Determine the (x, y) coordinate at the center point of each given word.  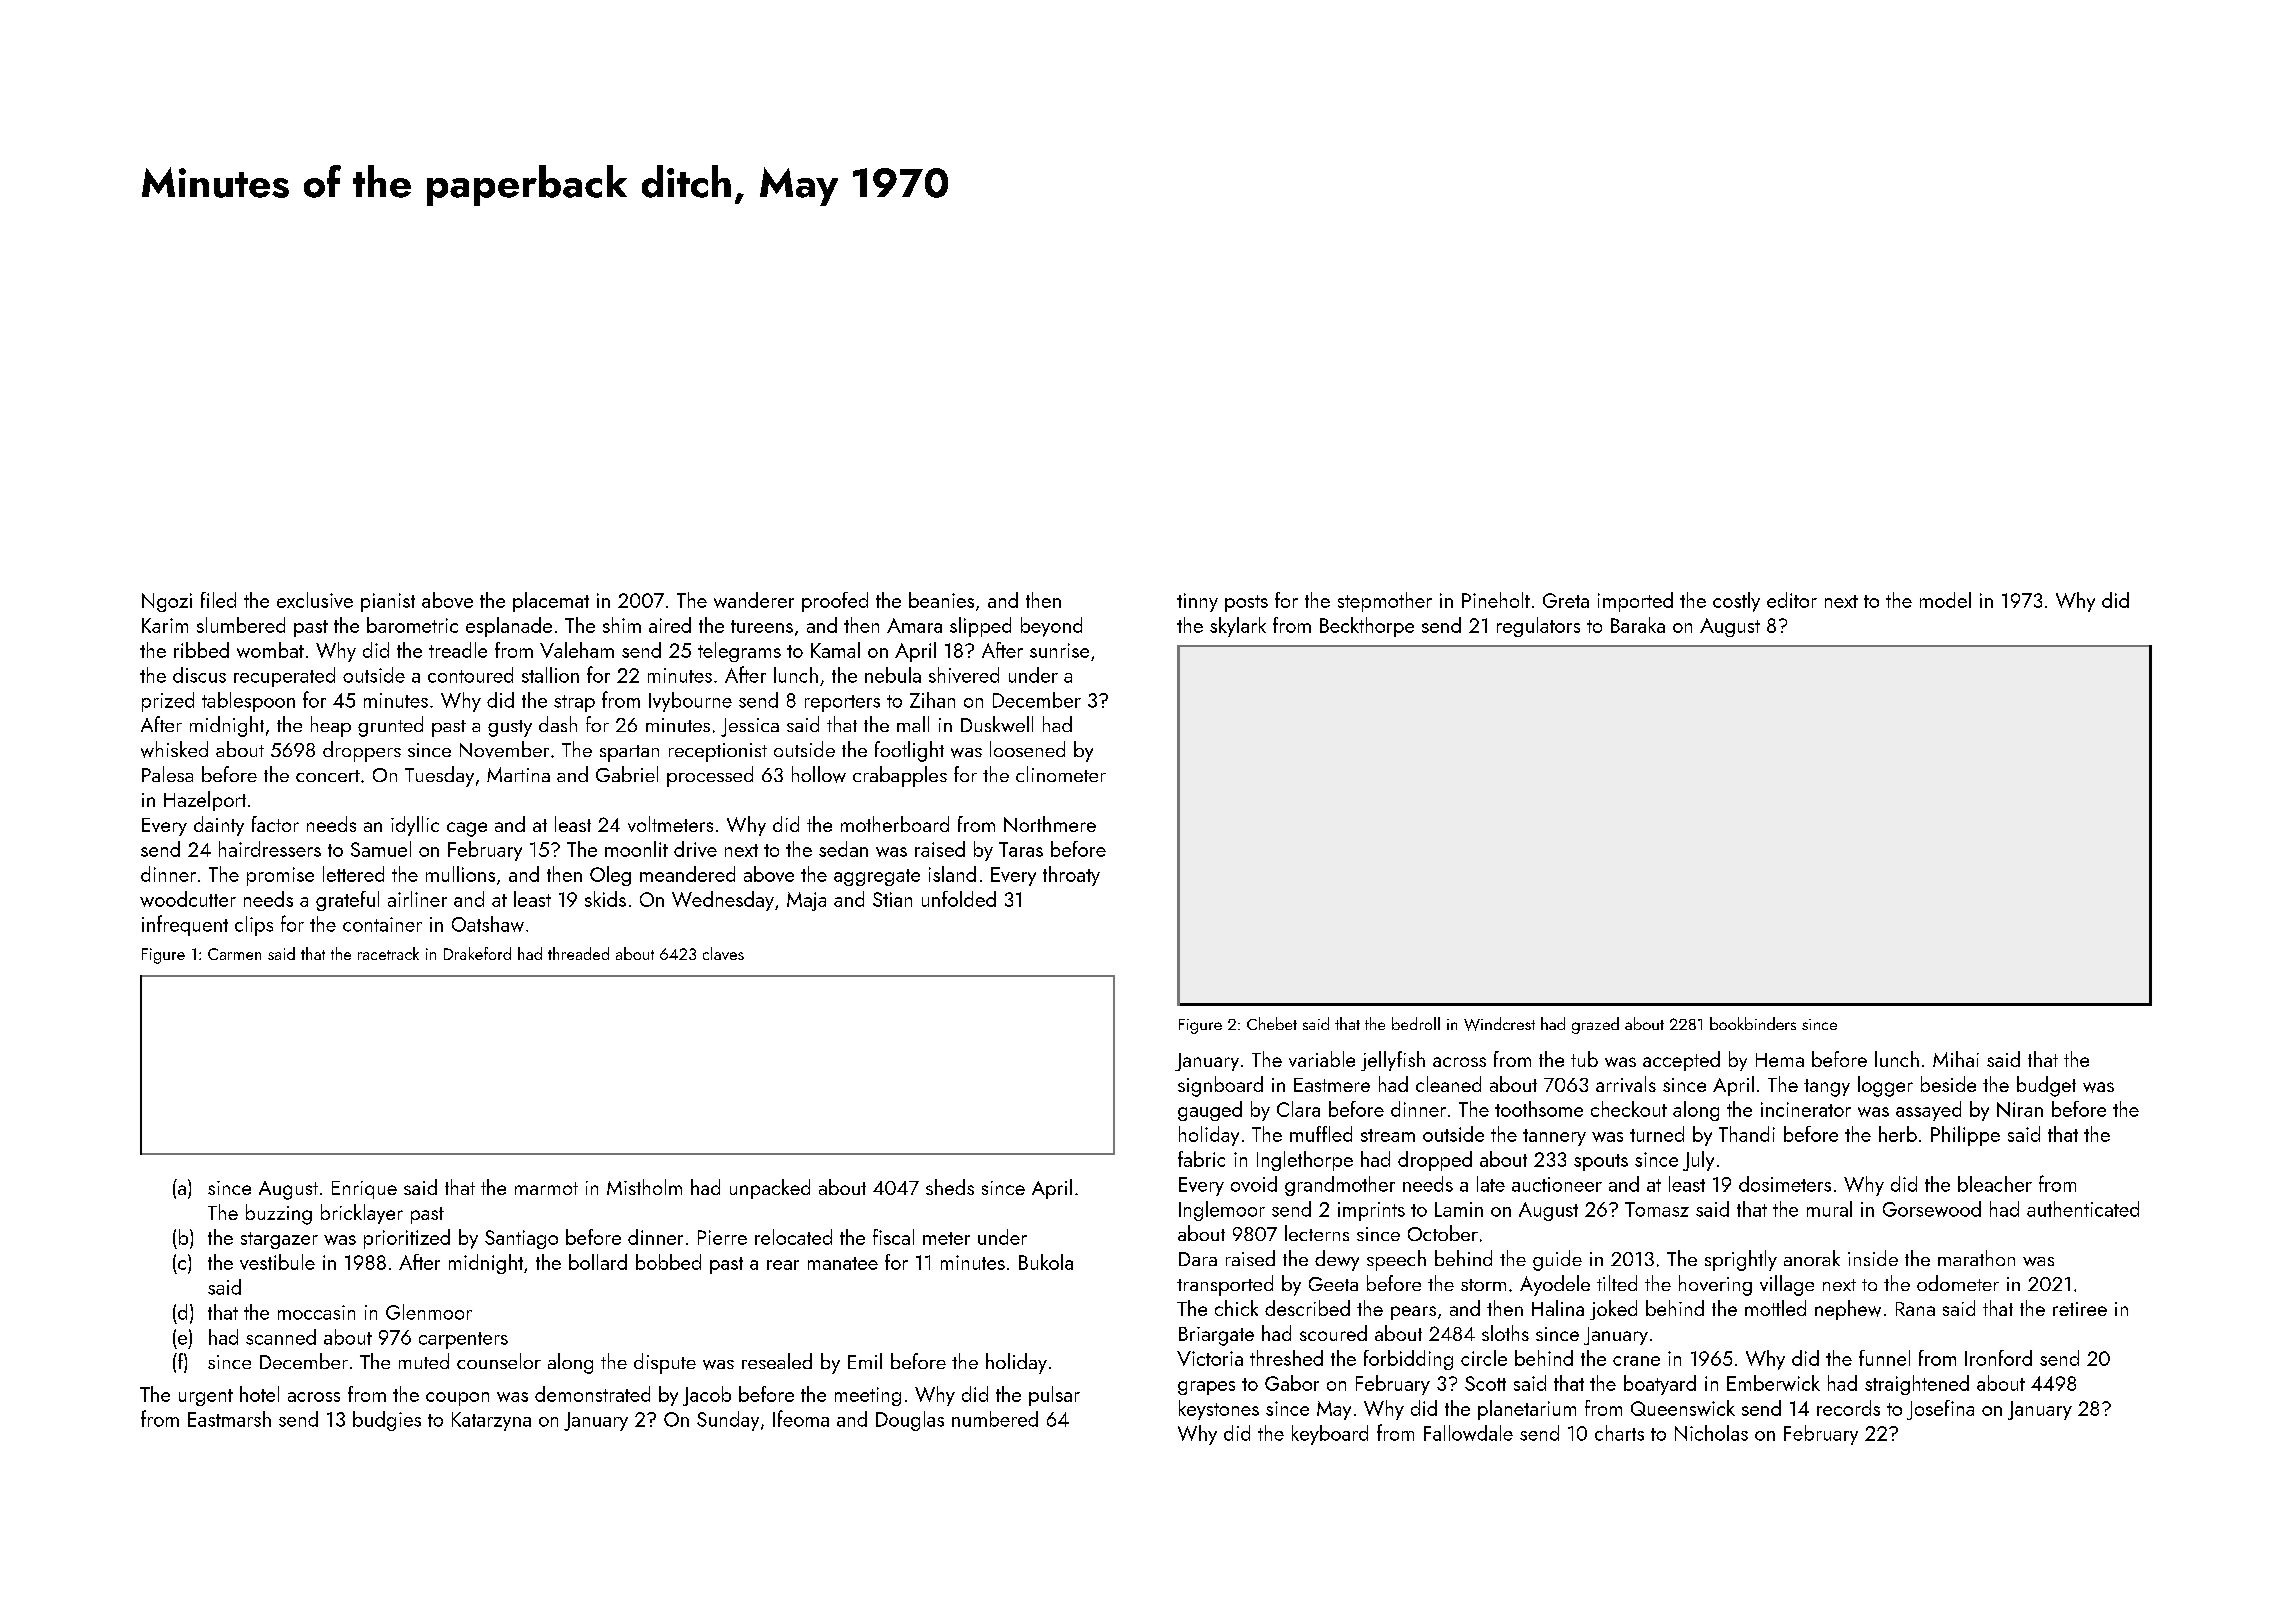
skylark (1238, 627)
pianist (388, 602)
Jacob (707, 1396)
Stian (892, 899)
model (1945, 600)
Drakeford (477, 953)
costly (1736, 602)
